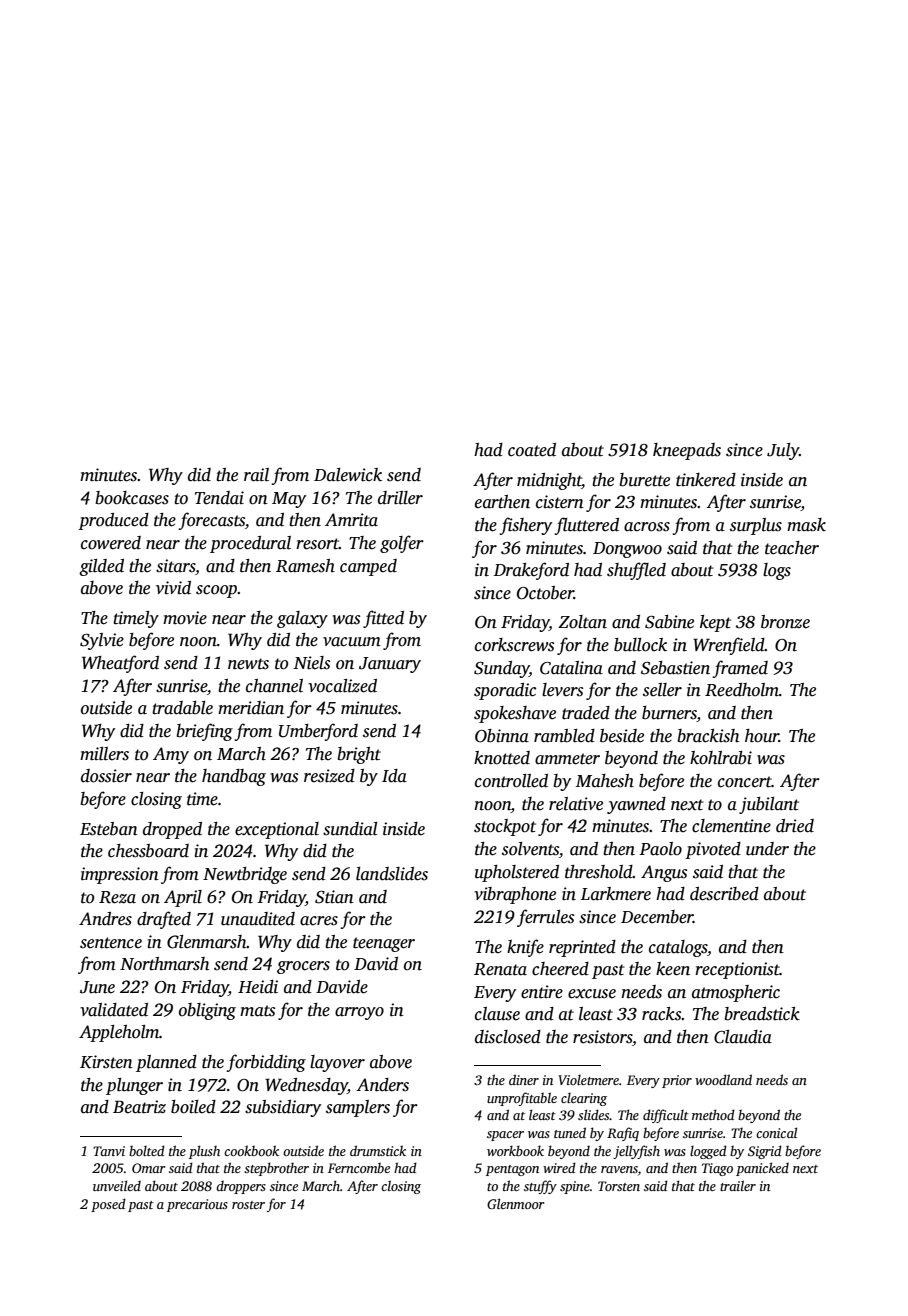  Describe the element at coordinates (532, 450) in the screenshot. I see `coated` at that location.
